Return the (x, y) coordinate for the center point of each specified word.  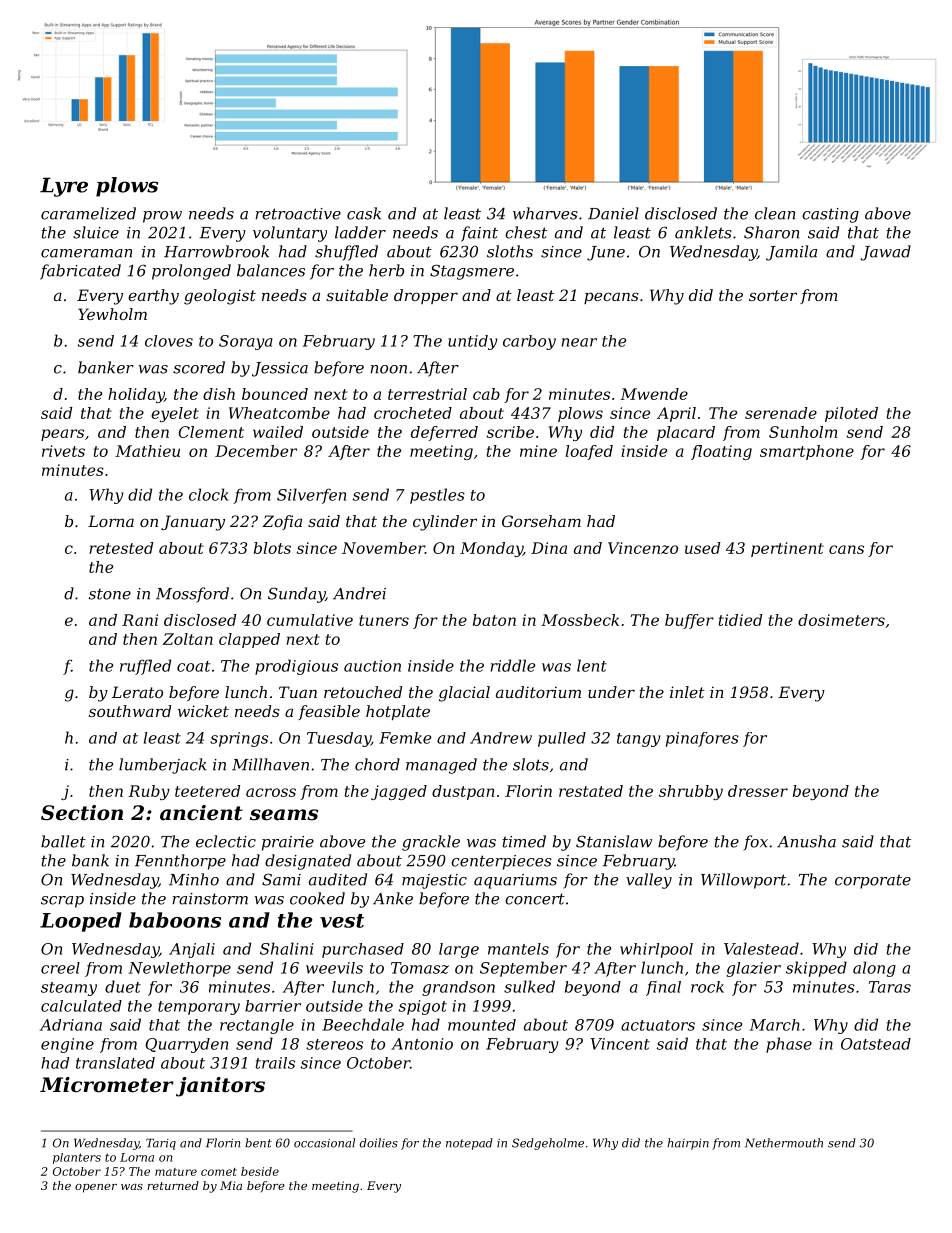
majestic (434, 881)
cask (364, 213)
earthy (153, 297)
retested (121, 548)
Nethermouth (784, 1143)
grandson (458, 988)
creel (60, 968)
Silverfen (311, 496)
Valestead (761, 948)
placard (686, 433)
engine (67, 1045)
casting (830, 215)
